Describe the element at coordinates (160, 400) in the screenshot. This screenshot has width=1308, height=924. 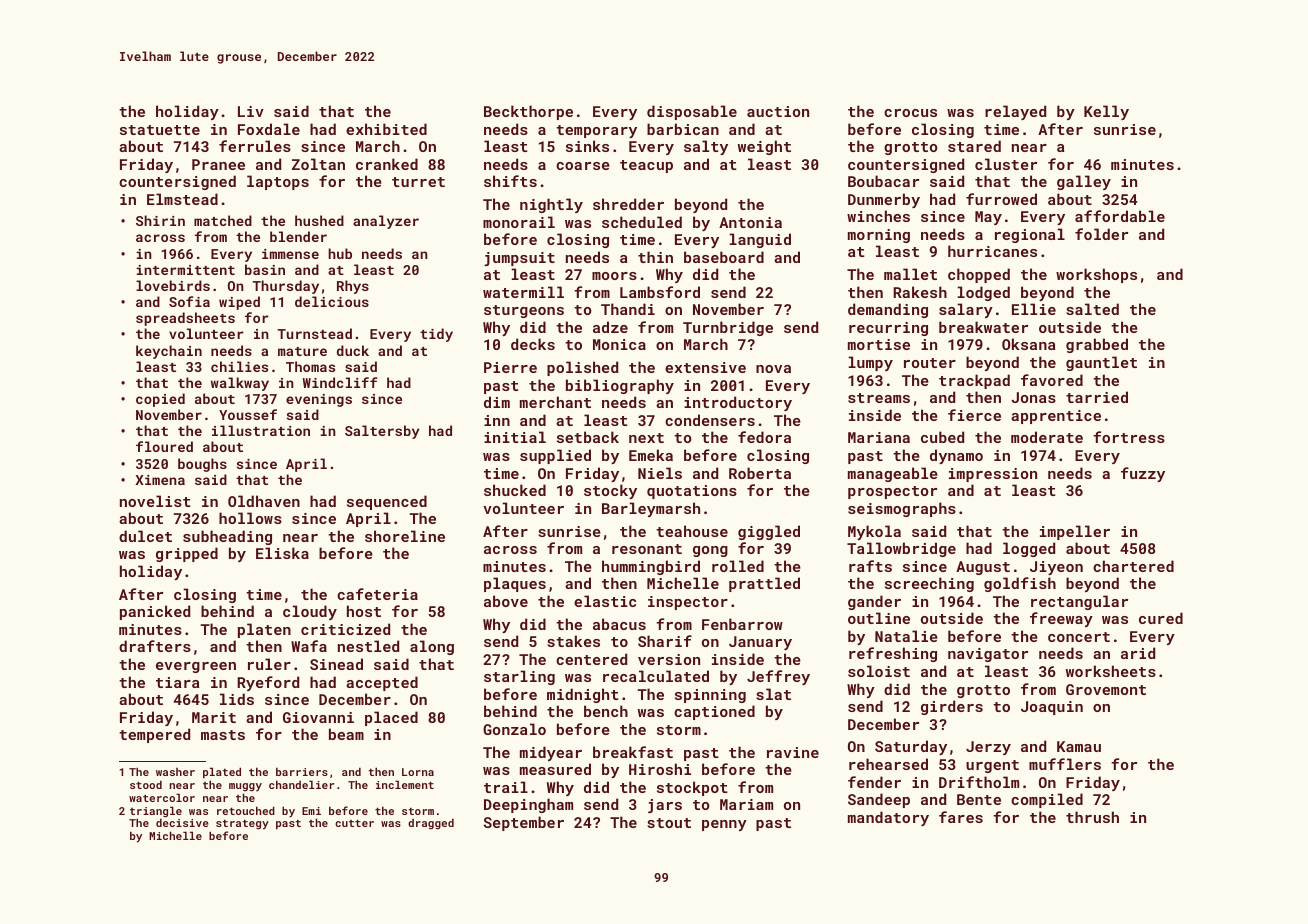
I see `copied` at that location.
